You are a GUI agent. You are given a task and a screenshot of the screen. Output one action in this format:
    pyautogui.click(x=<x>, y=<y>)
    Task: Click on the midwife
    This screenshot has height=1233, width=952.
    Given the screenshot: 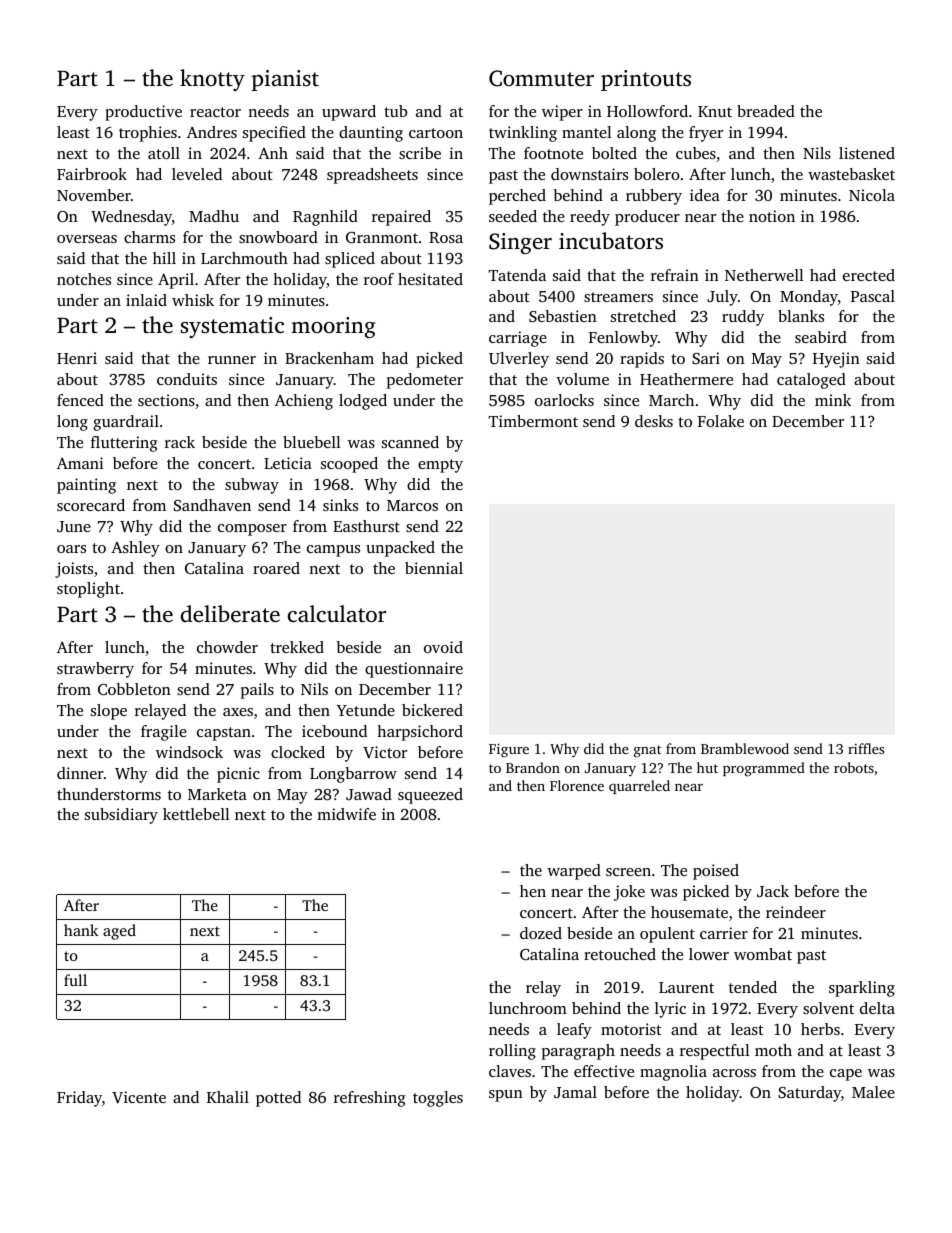 What is the action you would take?
    pyautogui.click(x=346, y=814)
